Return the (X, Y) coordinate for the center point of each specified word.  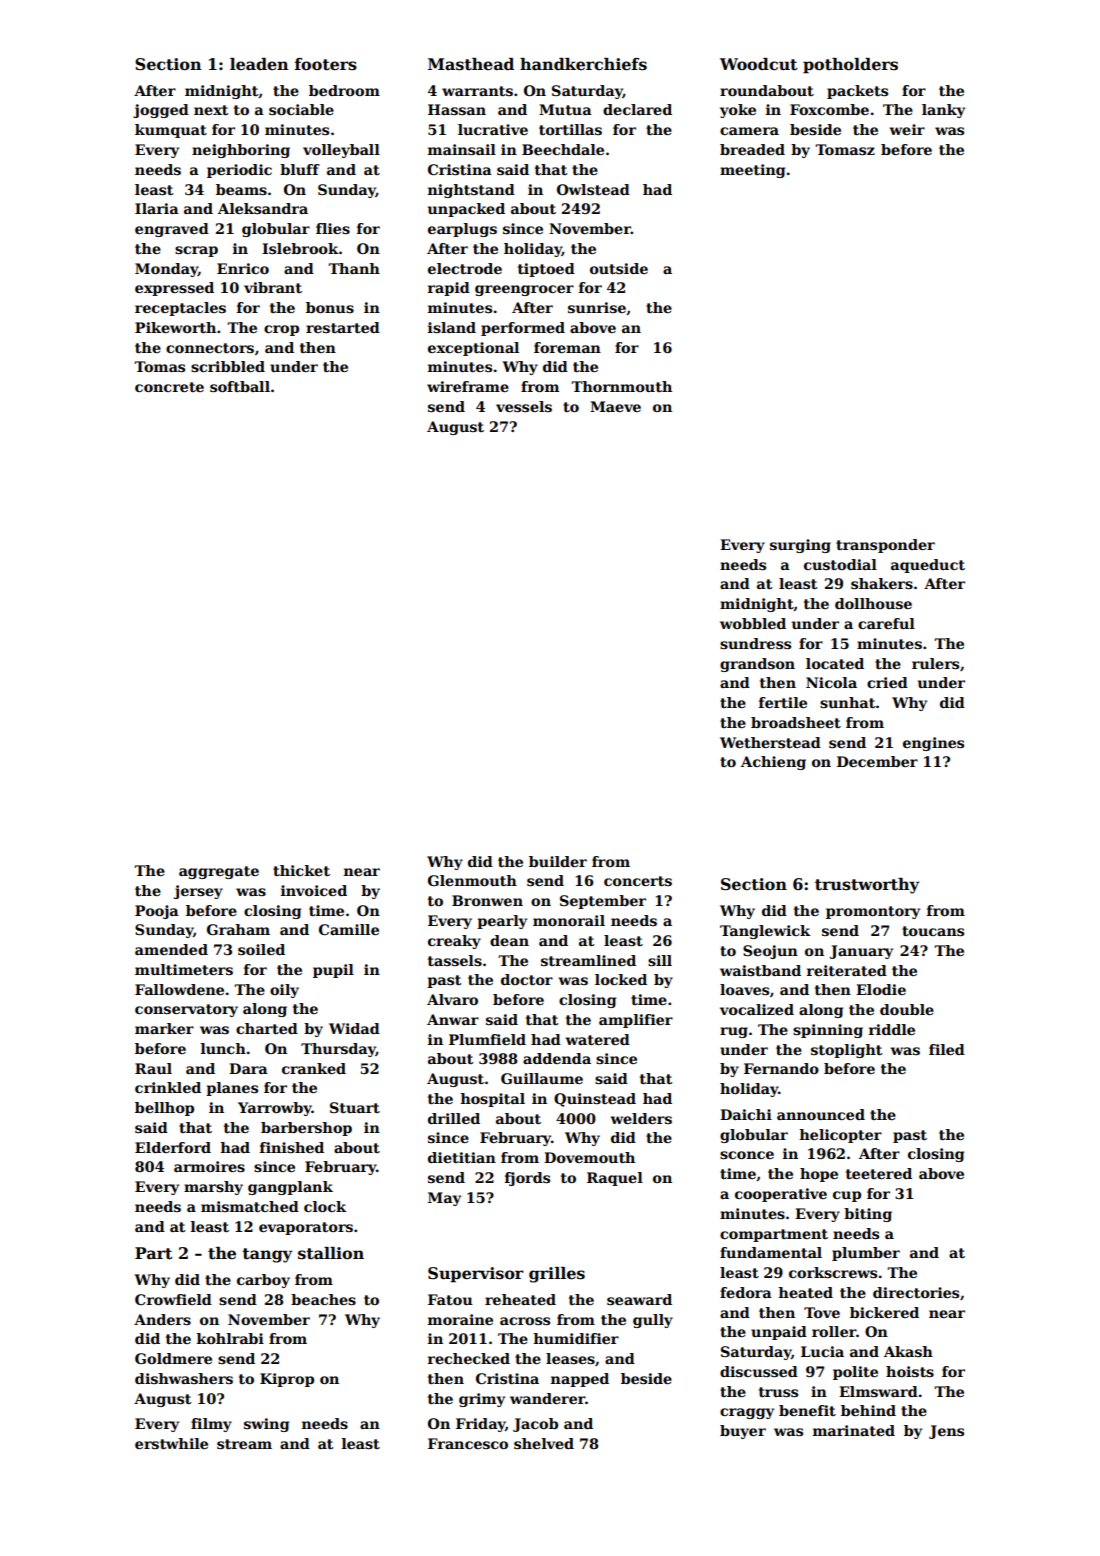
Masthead (471, 64)
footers (326, 64)
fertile (783, 702)
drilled (454, 1118)
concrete (169, 387)
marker (164, 1028)
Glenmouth (472, 880)
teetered (879, 1173)
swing (266, 1425)
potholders (850, 66)
